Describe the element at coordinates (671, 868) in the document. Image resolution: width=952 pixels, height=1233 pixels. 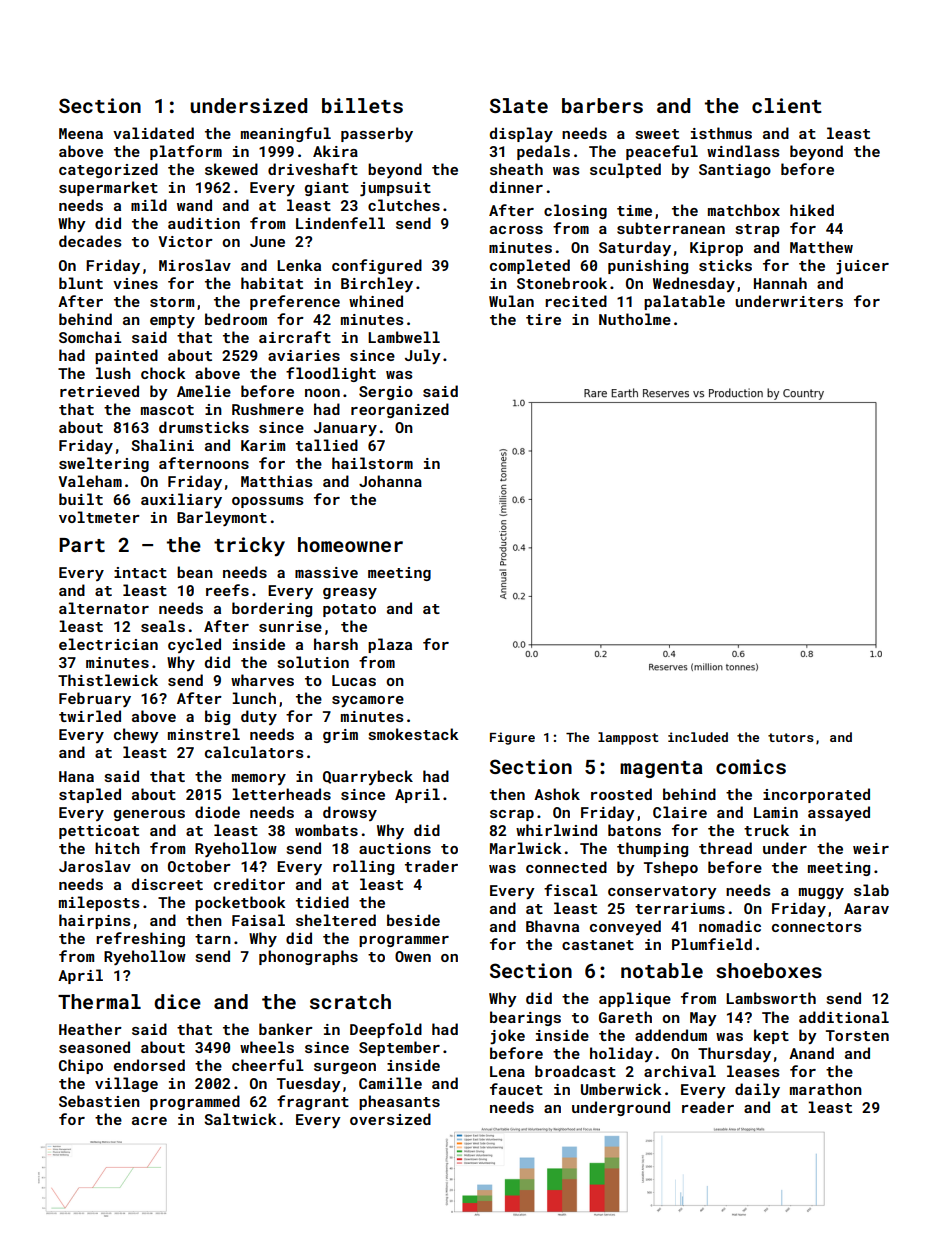
I see `Tshepo` at that location.
